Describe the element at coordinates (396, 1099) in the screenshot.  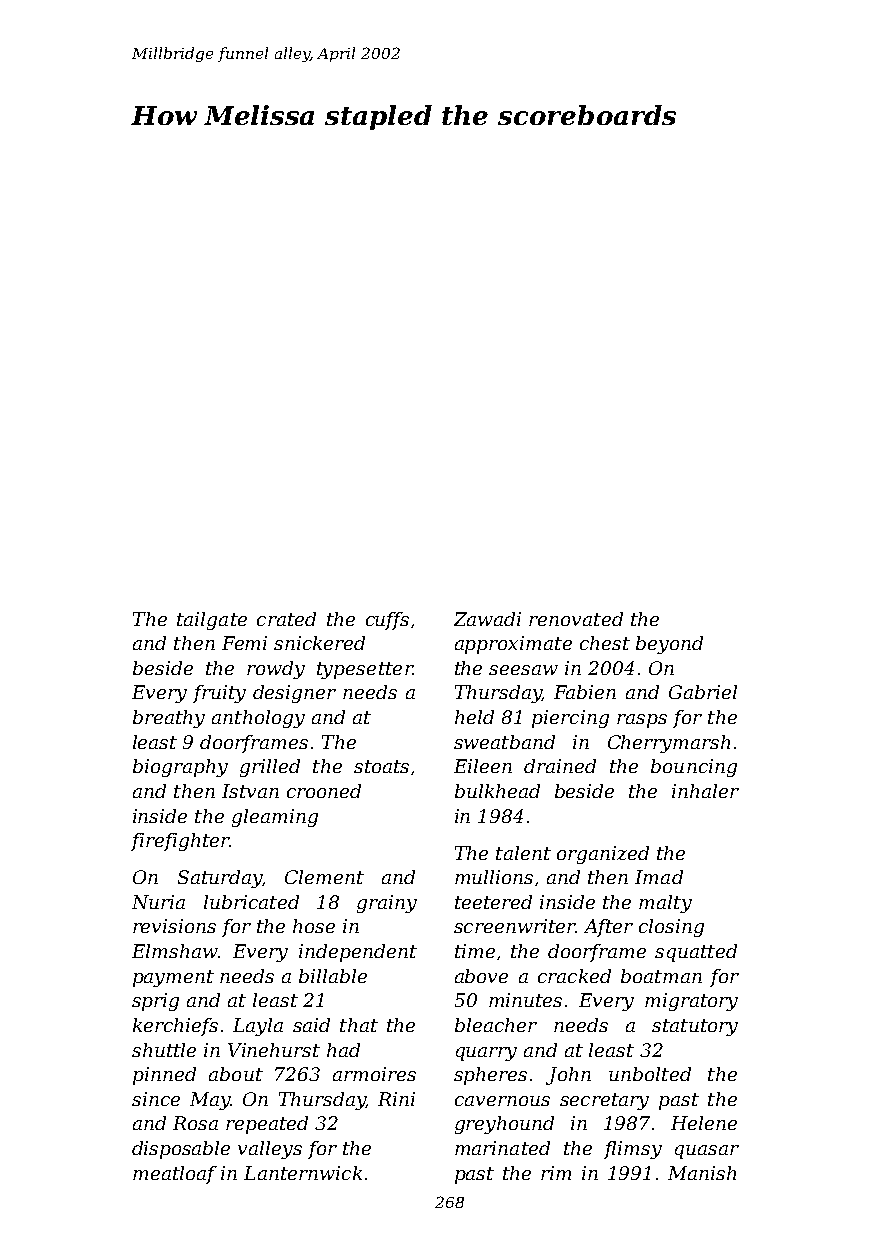
I see `Rini` at that location.
